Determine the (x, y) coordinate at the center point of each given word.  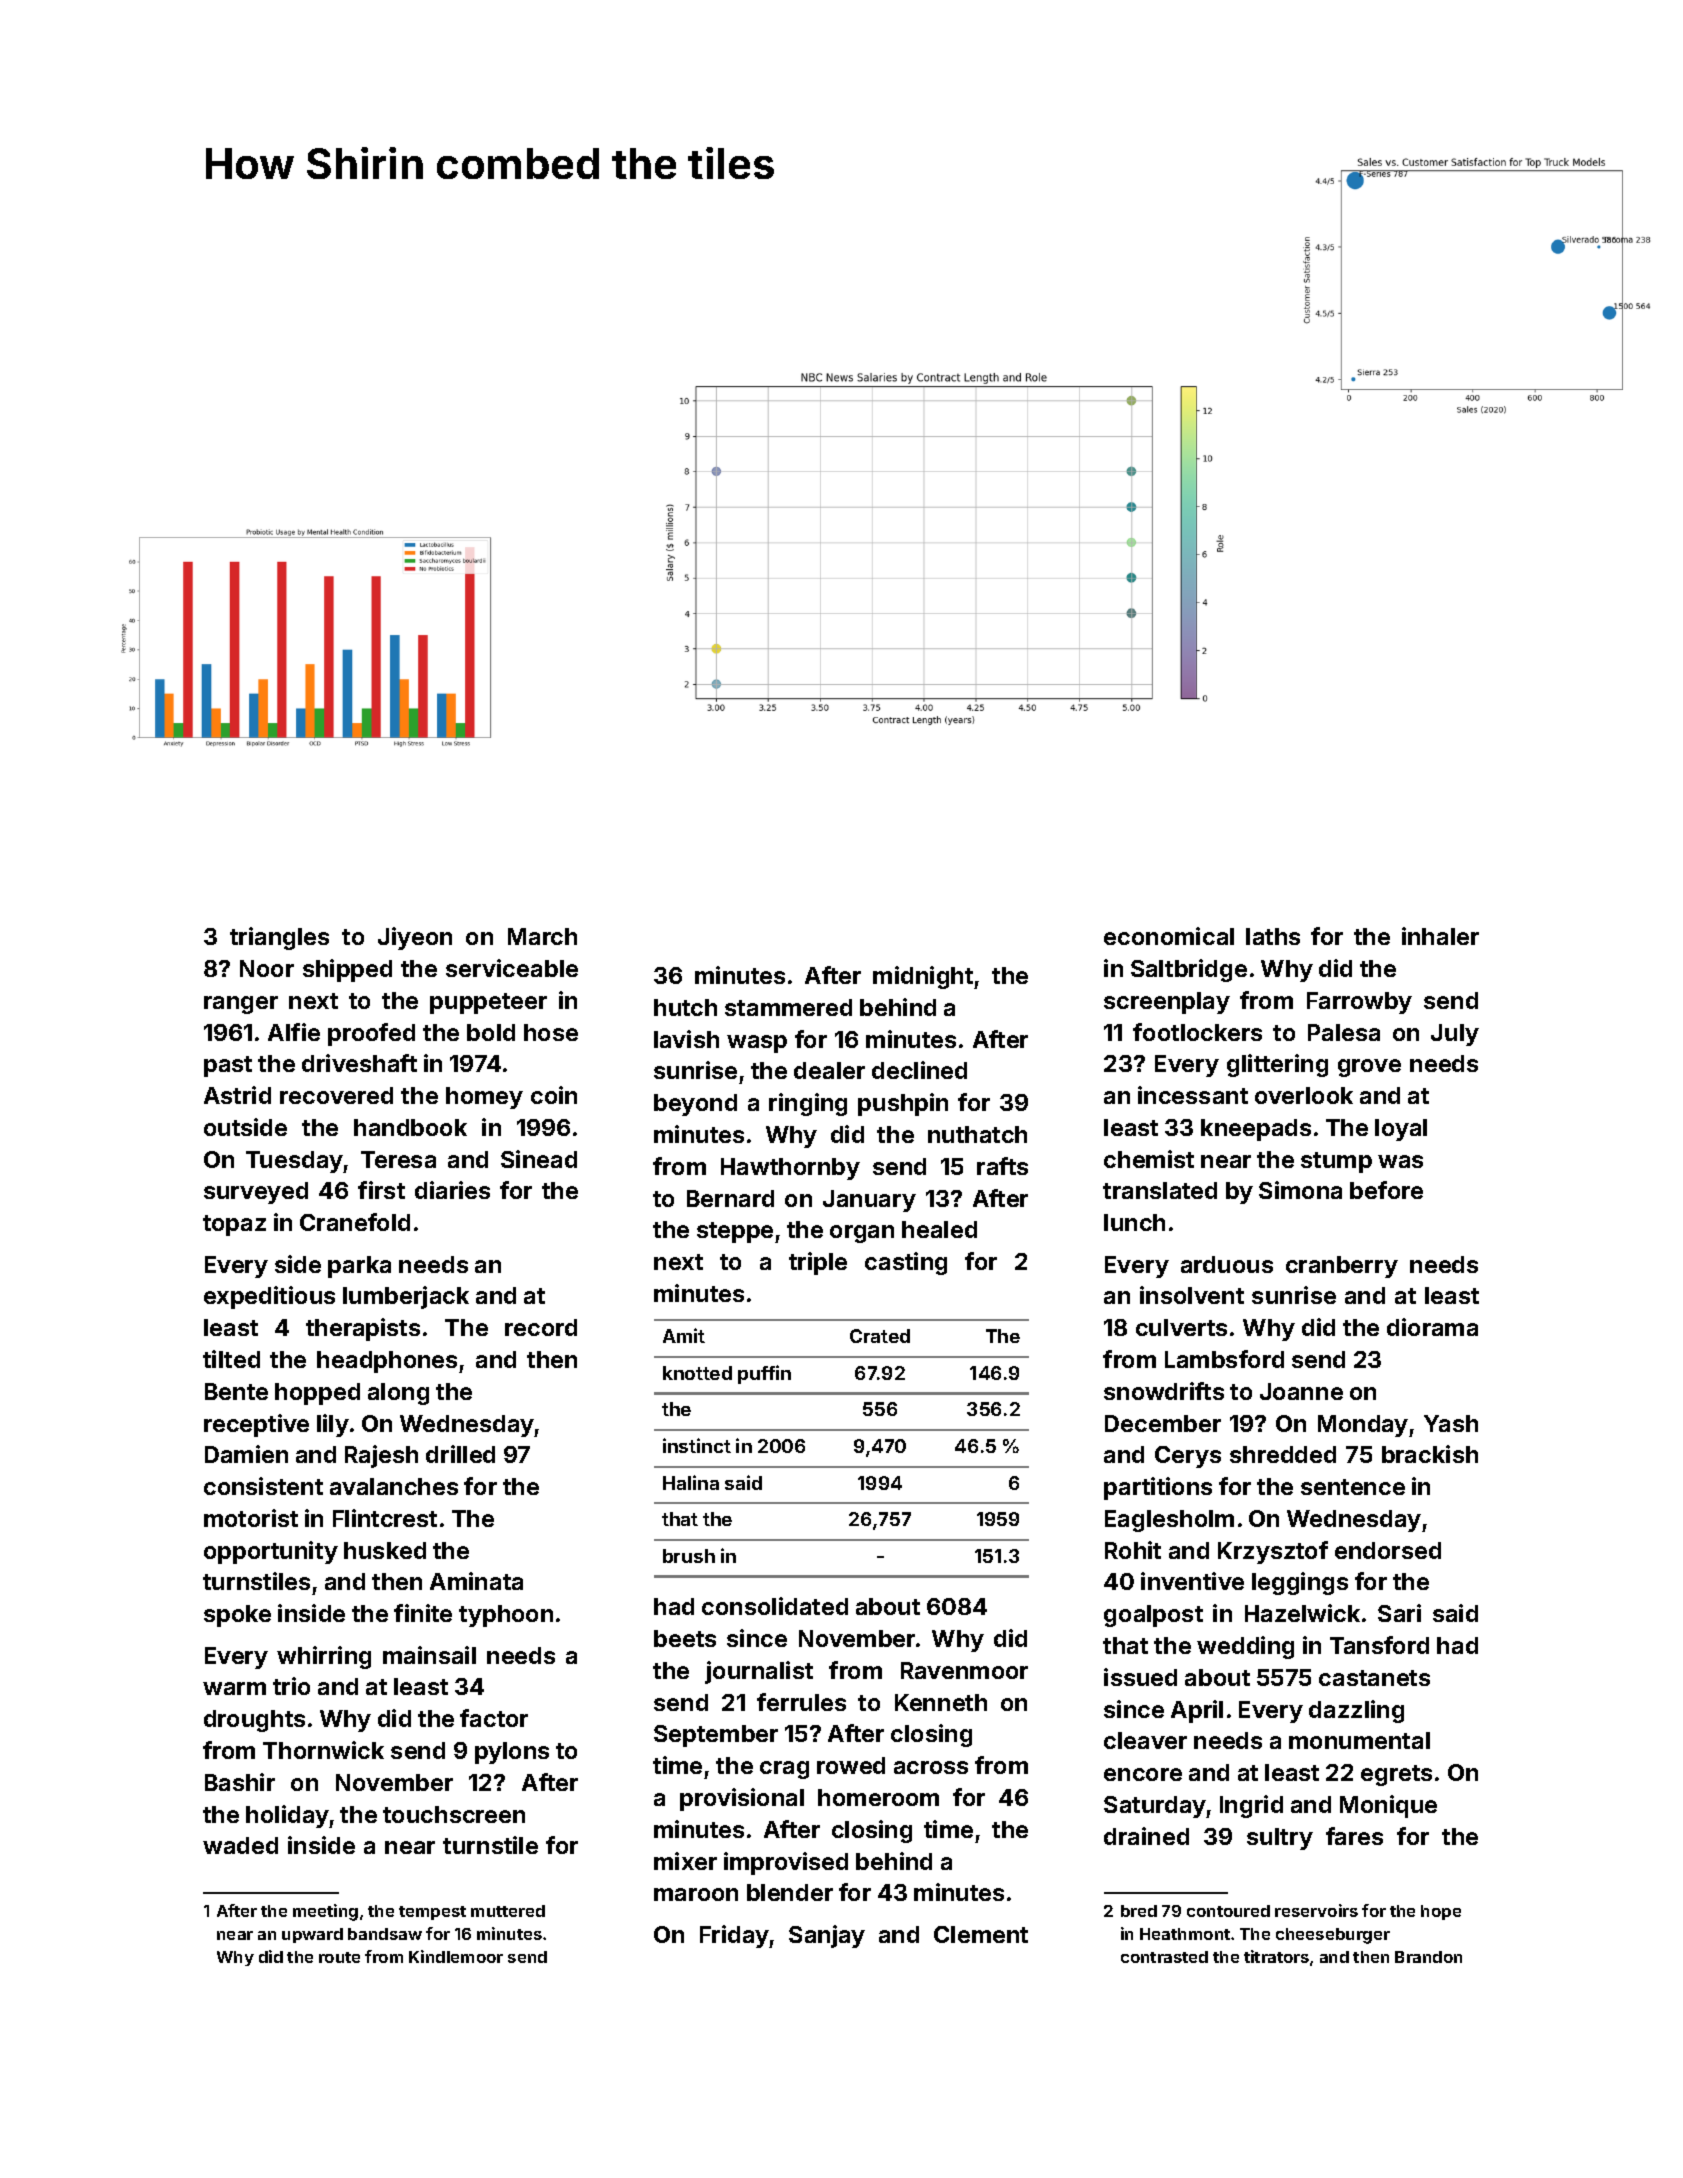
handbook (410, 1127)
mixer (685, 1861)
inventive (1192, 1581)
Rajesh (381, 1456)
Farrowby (1359, 1003)
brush (689, 1556)
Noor (267, 968)
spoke (237, 1616)
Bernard (730, 1198)
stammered (788, 1007)
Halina (691, 1482)
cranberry (1342, 1267)
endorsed (1388, 1550)
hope (1441, 1912)
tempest (432, 1913)
